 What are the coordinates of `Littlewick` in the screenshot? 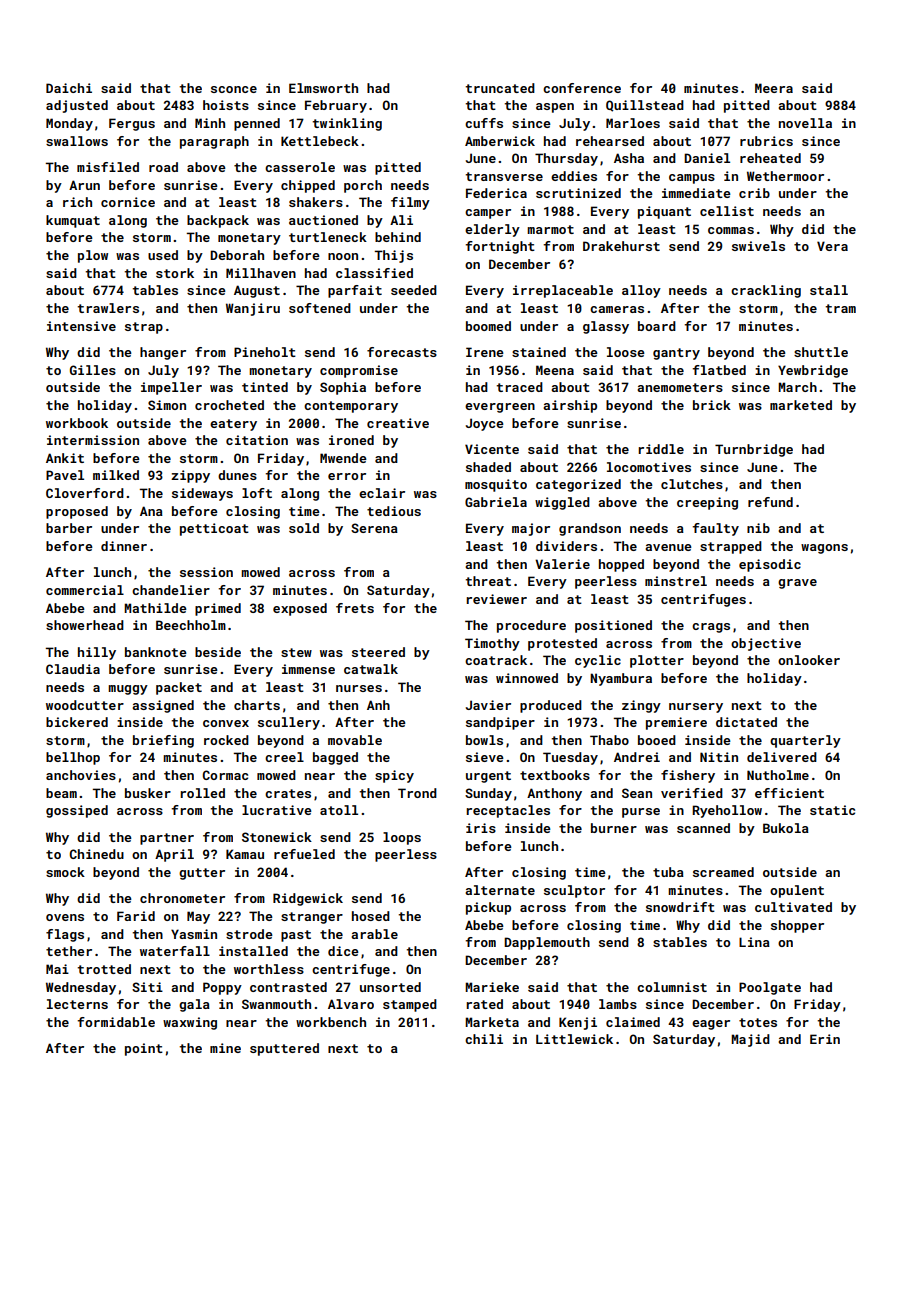 It's located at (574, 1039).
